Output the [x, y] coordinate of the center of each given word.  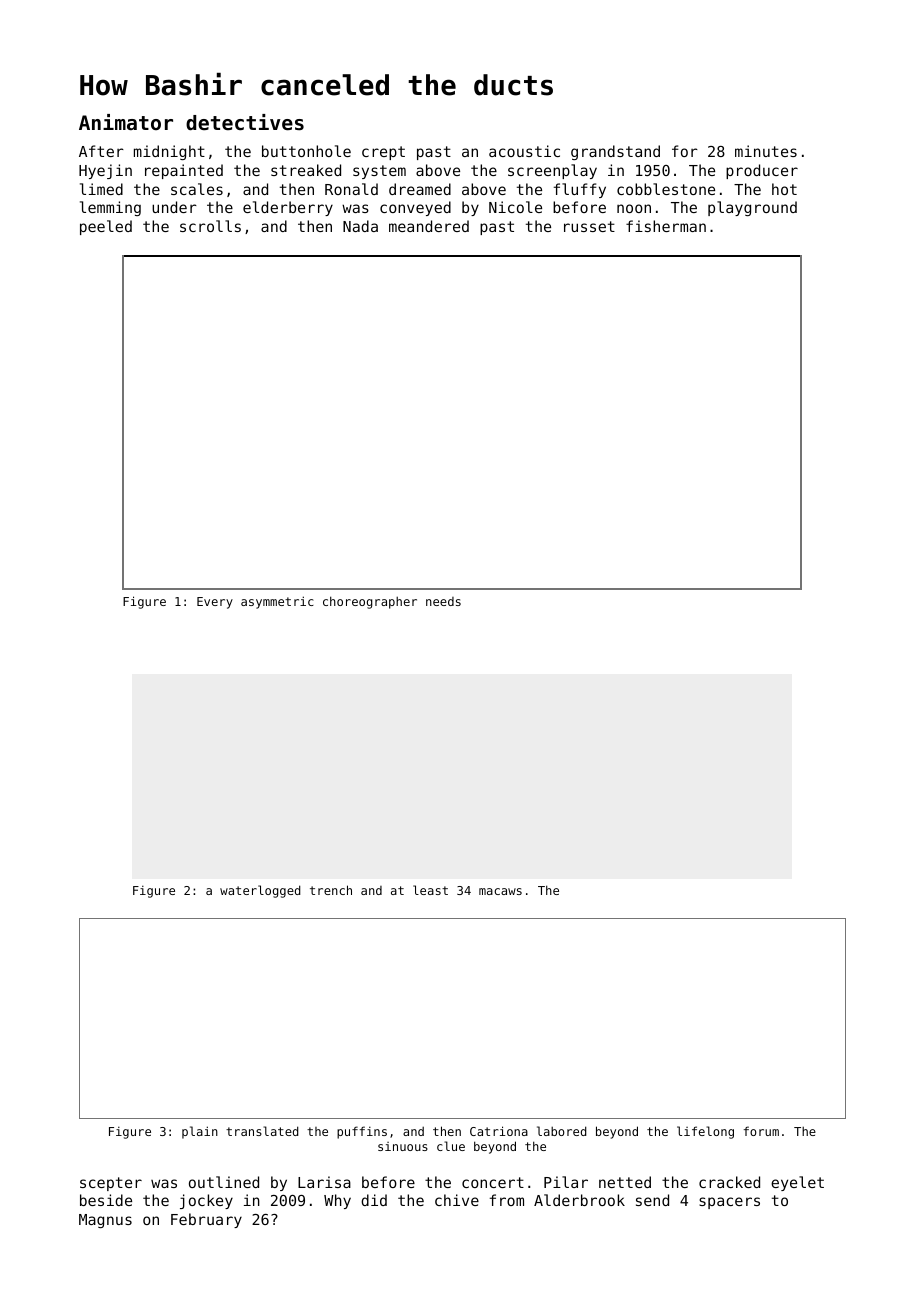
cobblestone [666, 189]
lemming [110, 208]
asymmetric [277, 602]
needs [443, 601]
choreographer [370, 602]
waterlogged [260, 891]
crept [383, 153]
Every [215, 603]
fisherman [666, 226]
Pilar [566, 1182]
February [206, 1220]
